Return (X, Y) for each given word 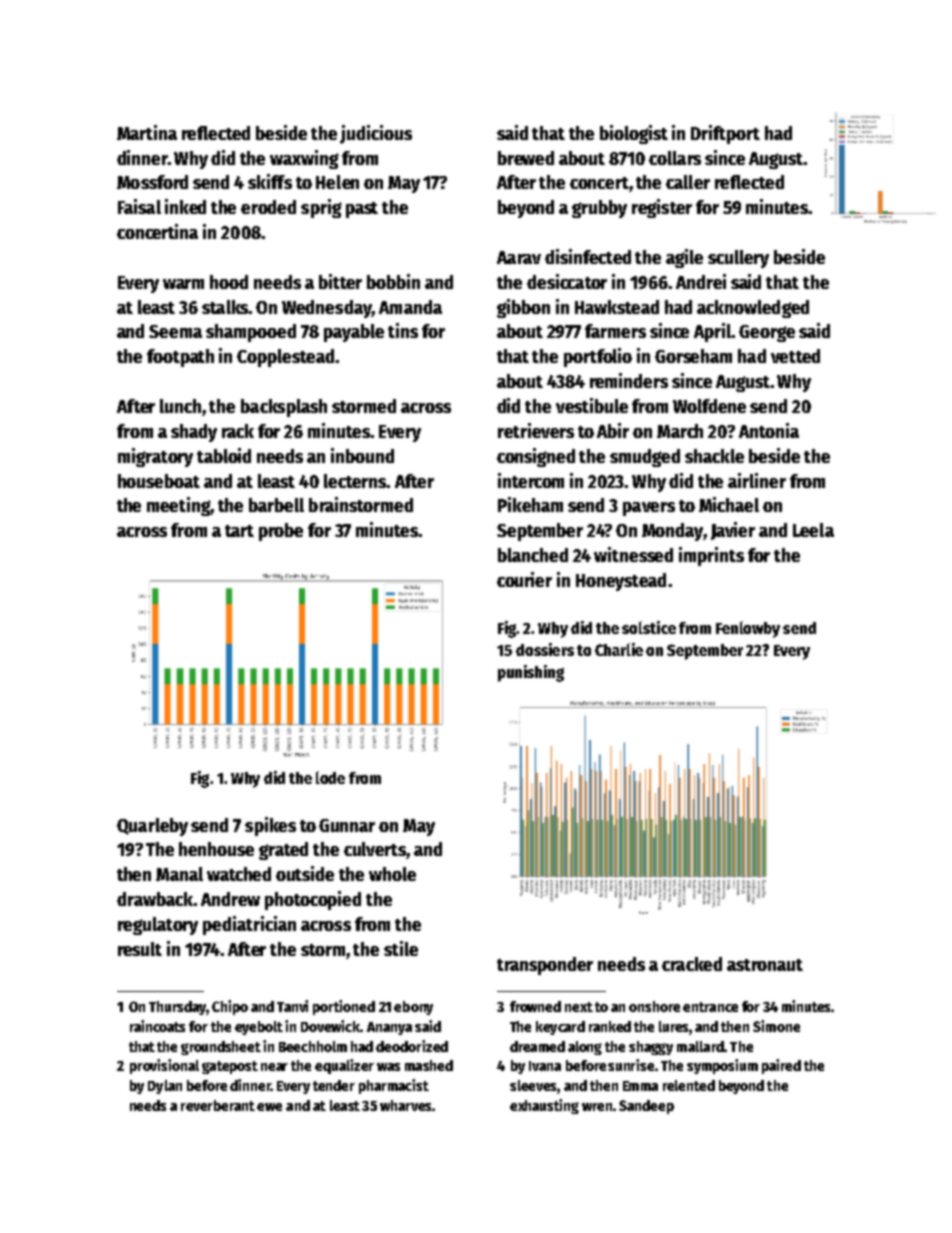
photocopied (313, 900)
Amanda (410, 307)
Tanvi (292, 1006)
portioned (344, 1007)
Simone (776, 1026)
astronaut (765, 965)
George (767, 333)
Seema (175, 331)
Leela (813, 530)
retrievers (536, 430)
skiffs (270, 181)
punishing (531, 673)
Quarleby (152, 827)
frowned (535, 1006)
